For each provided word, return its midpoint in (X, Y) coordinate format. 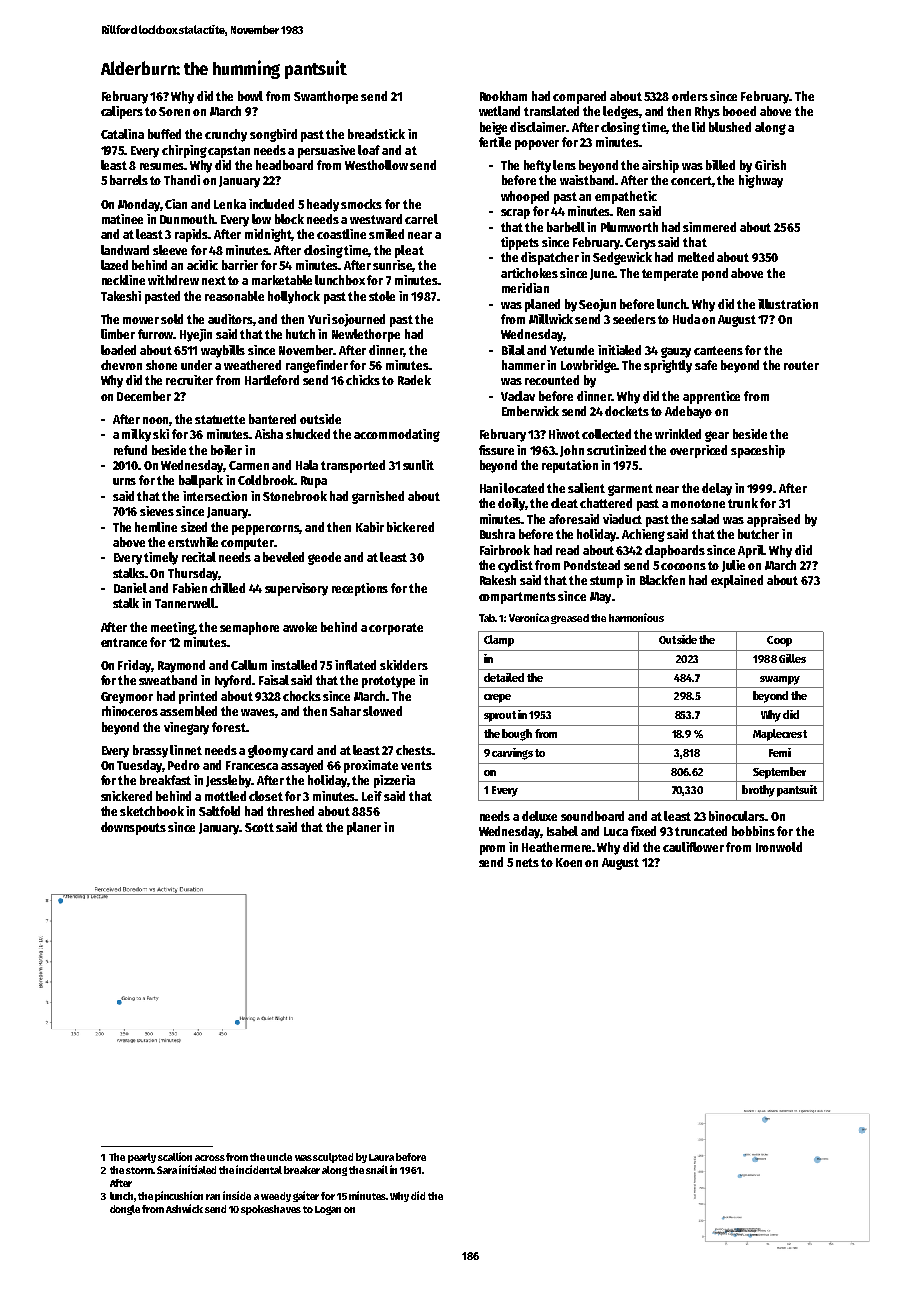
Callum (249, 665)
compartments (517, 598)
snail (377, 1169)
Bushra (497, 534)
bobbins (753, 831)
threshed (290, 811)
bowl (250, 96)
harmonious (636, 617)
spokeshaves (271, 1210)
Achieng (643, 535)
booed (739, 111)
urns (124, 481)
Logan (328, 1210)
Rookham (503, 96)
